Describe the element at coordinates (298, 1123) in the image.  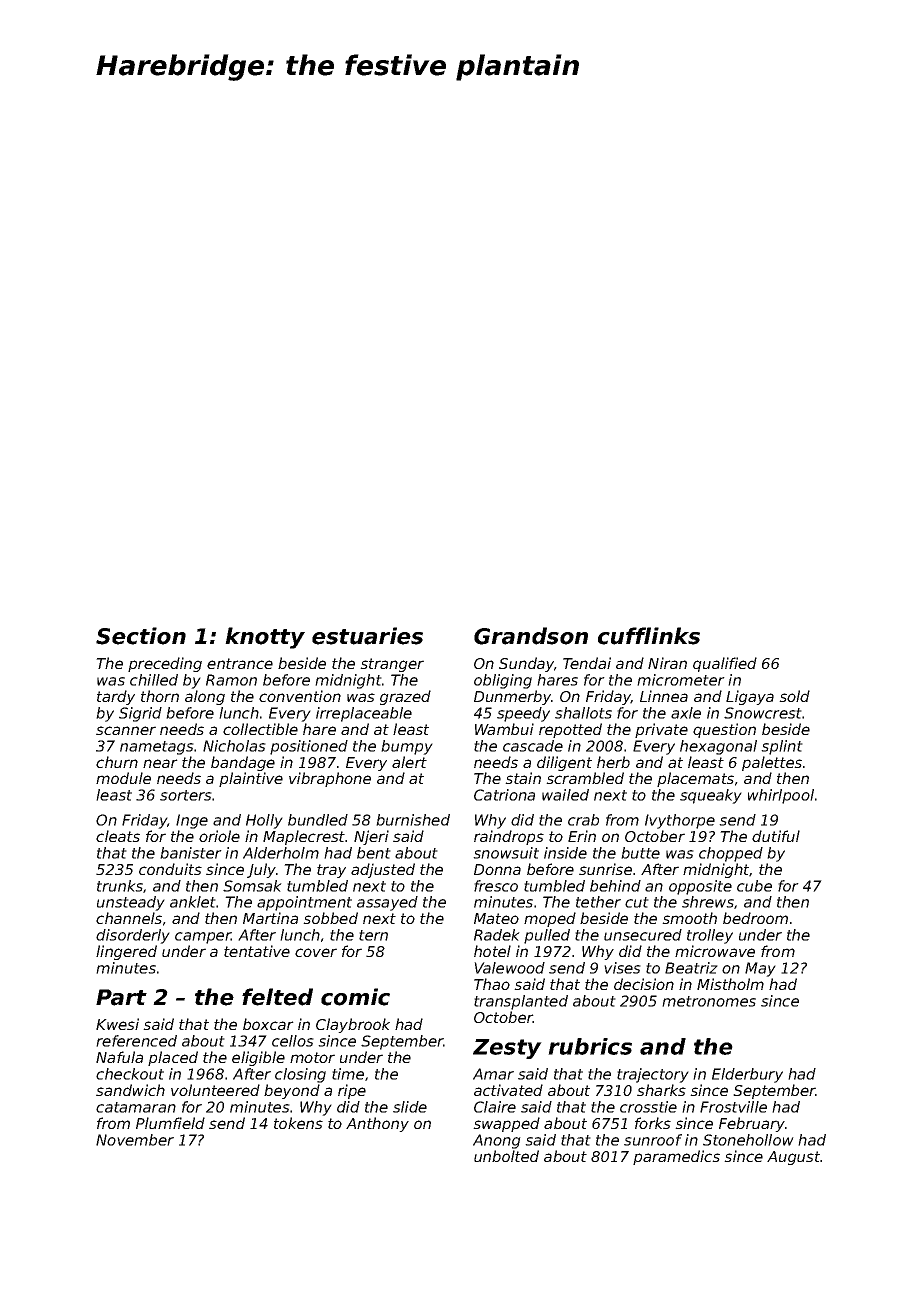
I see `tokens` at that location.
